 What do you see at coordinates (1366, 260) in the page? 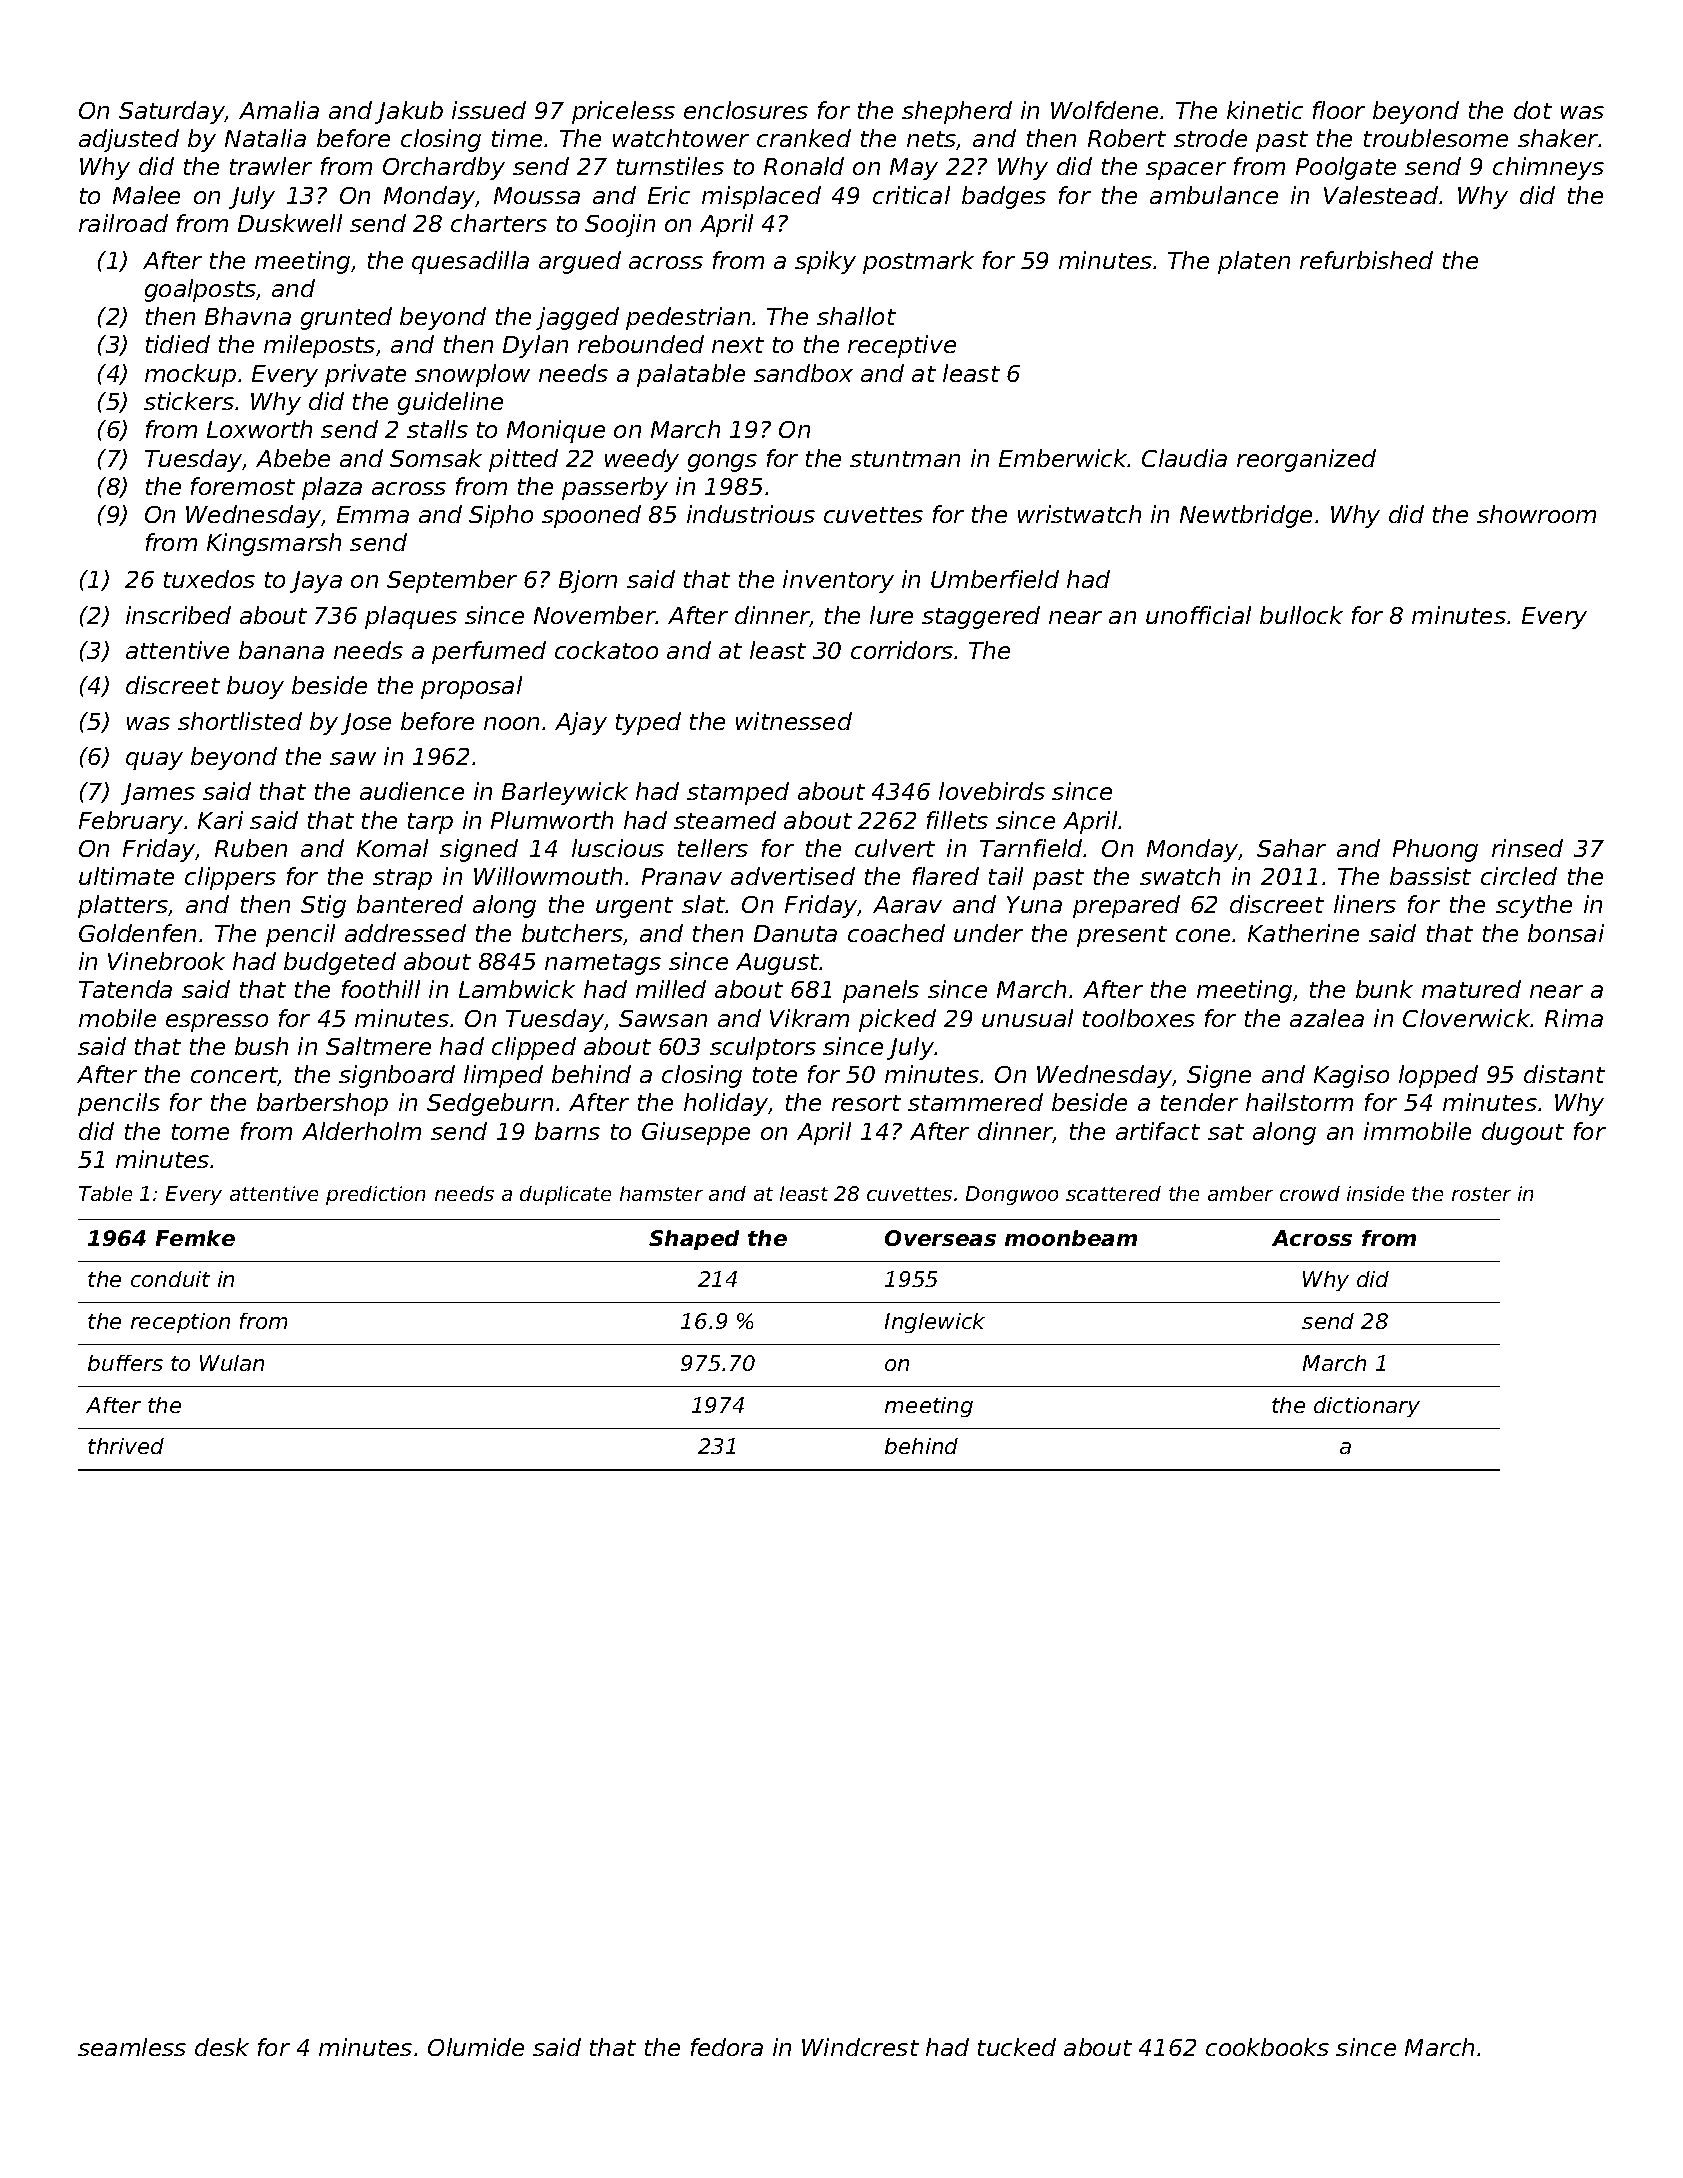
I see `refurbished` at bounding box center [1366, 260].
